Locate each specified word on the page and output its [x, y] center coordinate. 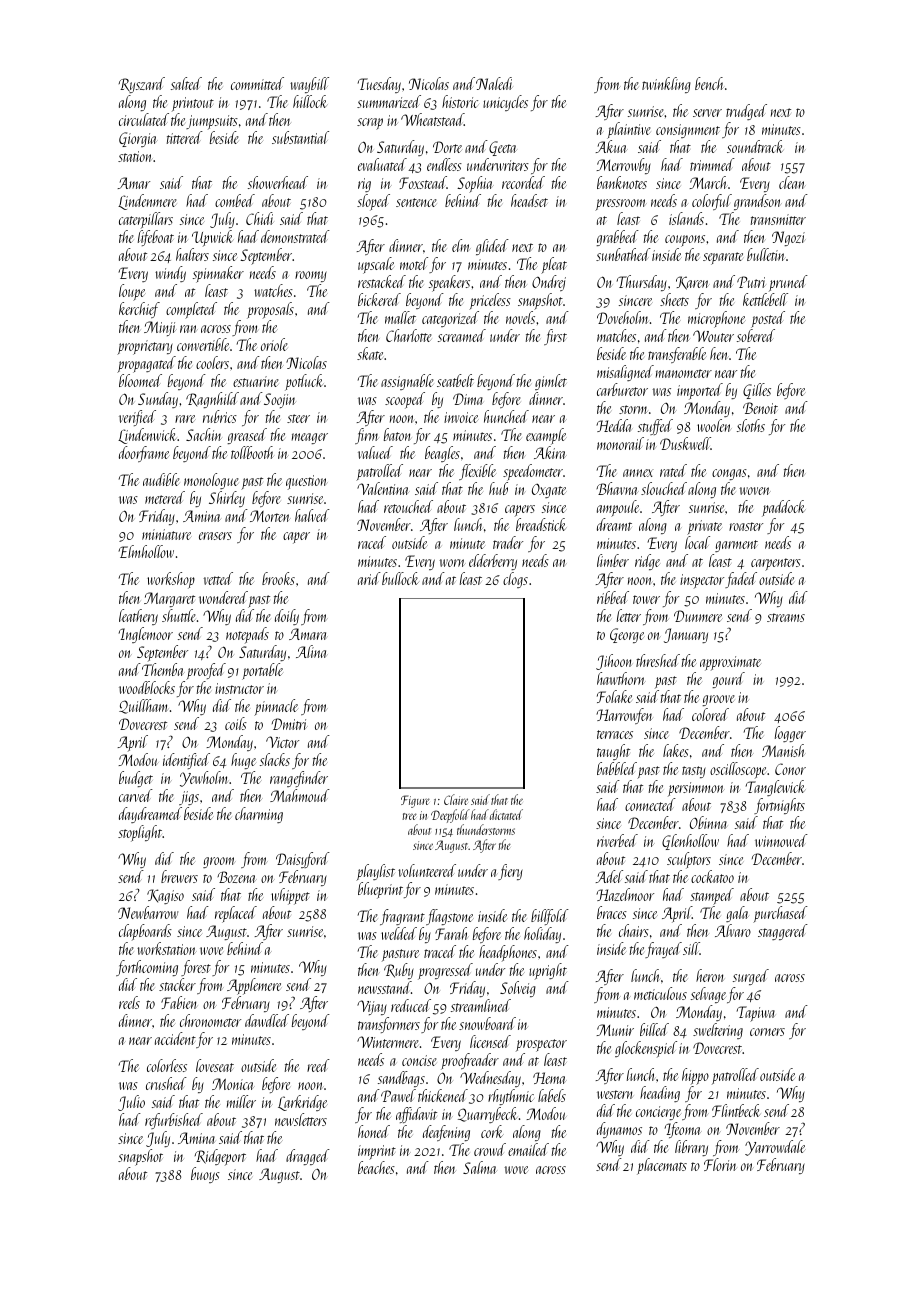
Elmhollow [146, 551]
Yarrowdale [775, 1148]
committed [257, 83]
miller [241, 1101]
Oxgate [549, 491]
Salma [480, 1167]
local [697, 542]
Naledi [494, 83]
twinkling [666, 85]
